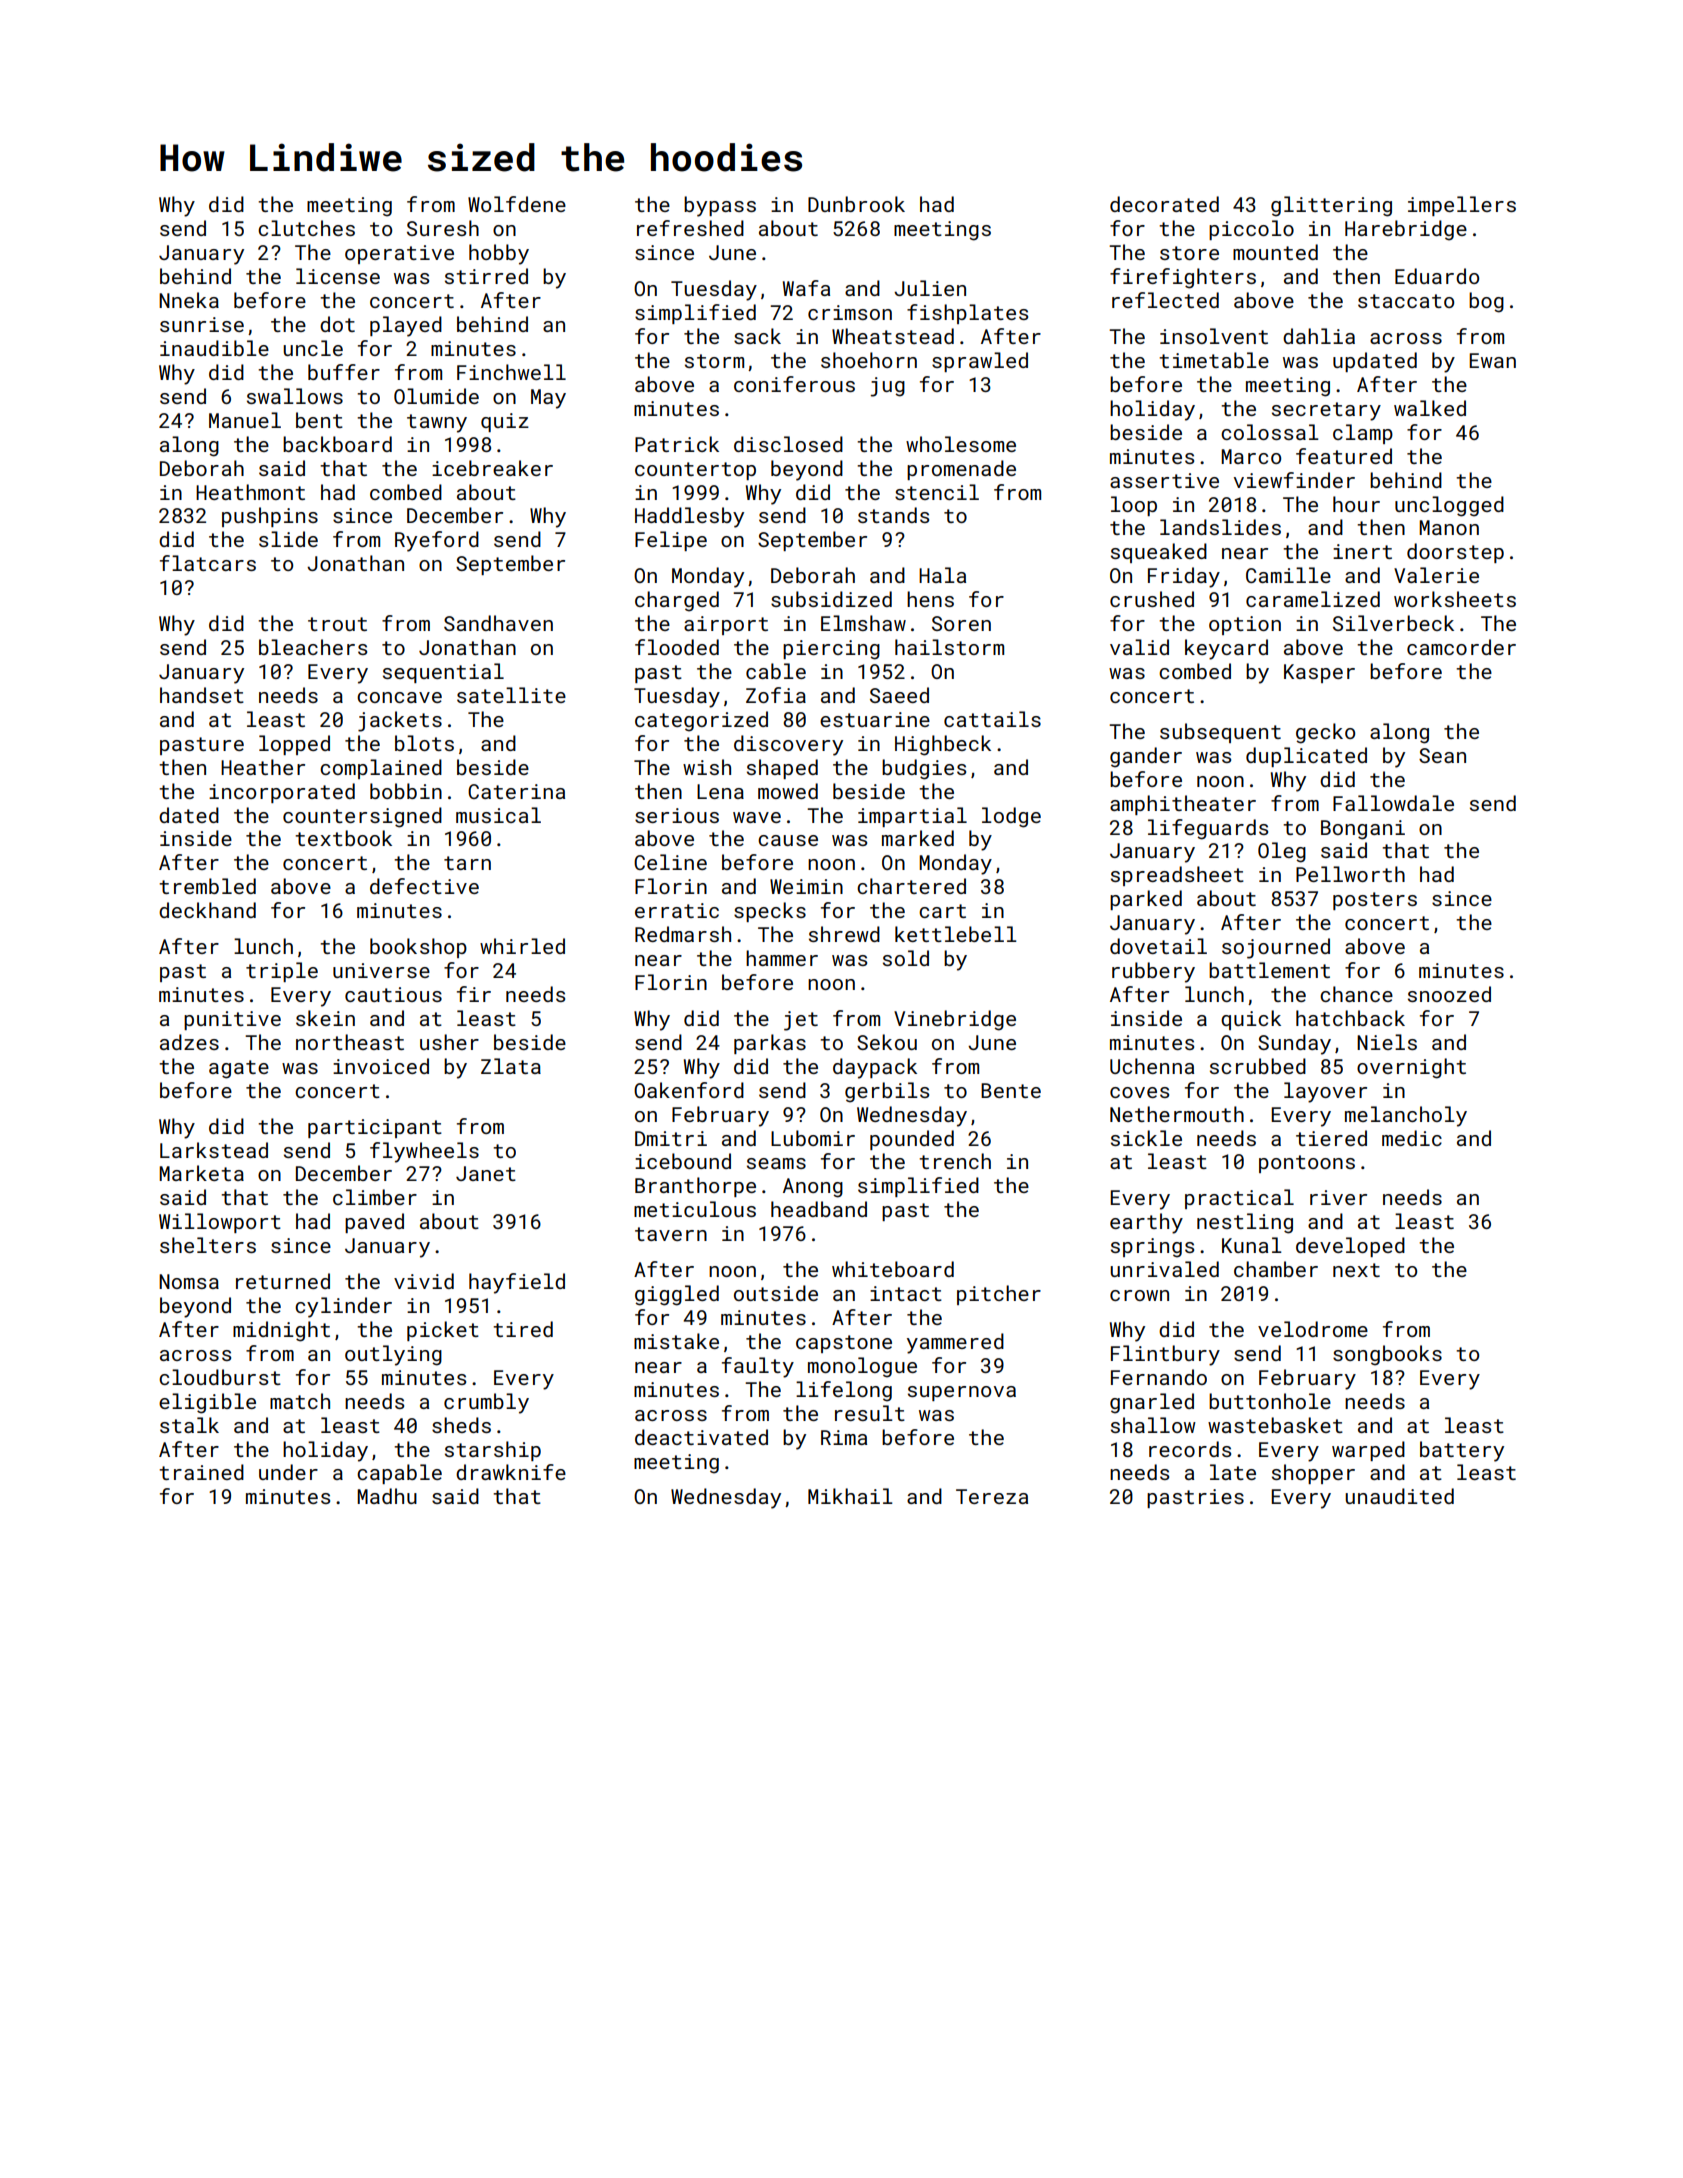 This page has height=2178, width=1683. Describe the element at coordinates (671, 1138) in the page. I see `Dmitri` at that location.
